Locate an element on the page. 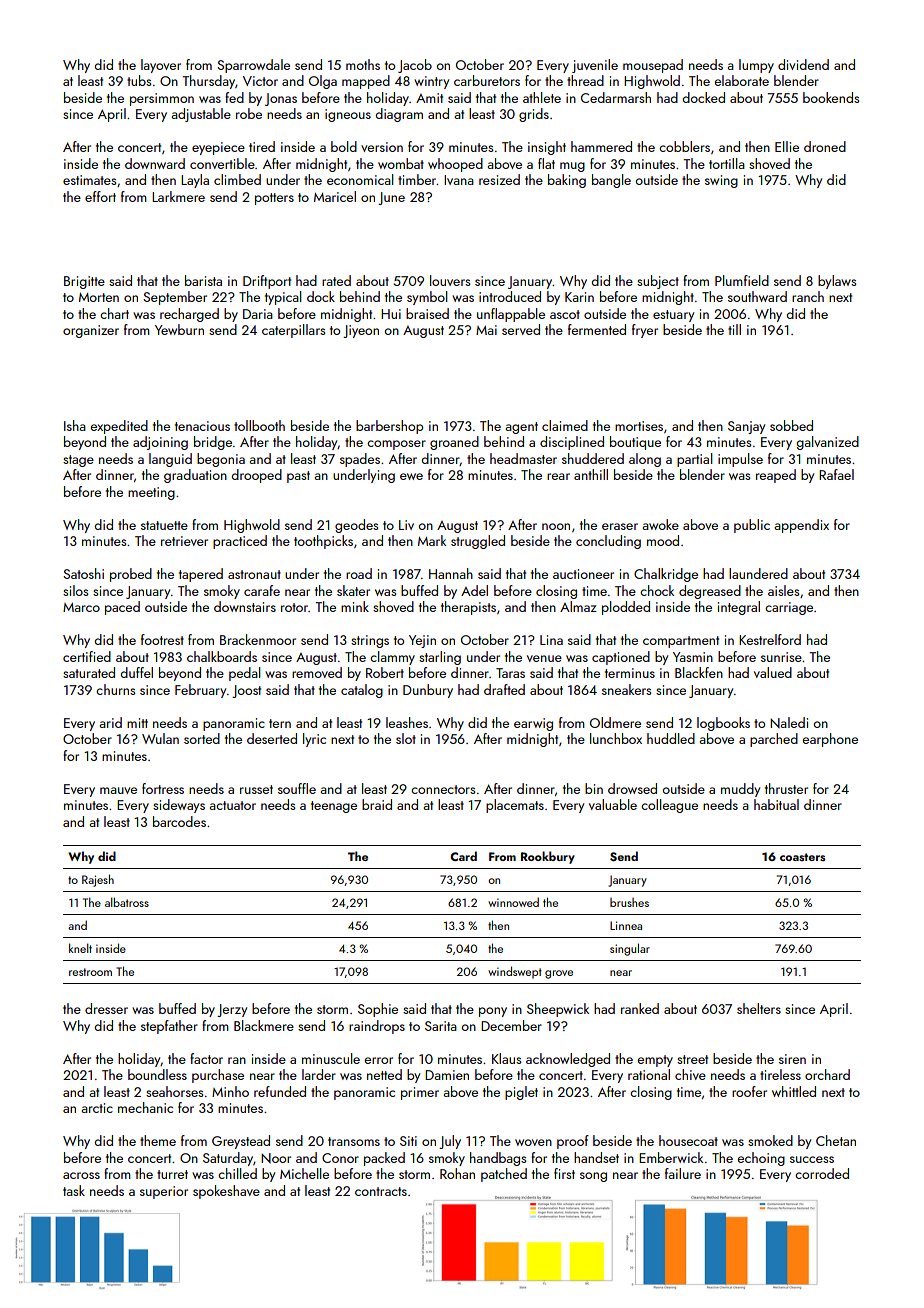  Sparrowdale is located at coordinates (253, 66).
